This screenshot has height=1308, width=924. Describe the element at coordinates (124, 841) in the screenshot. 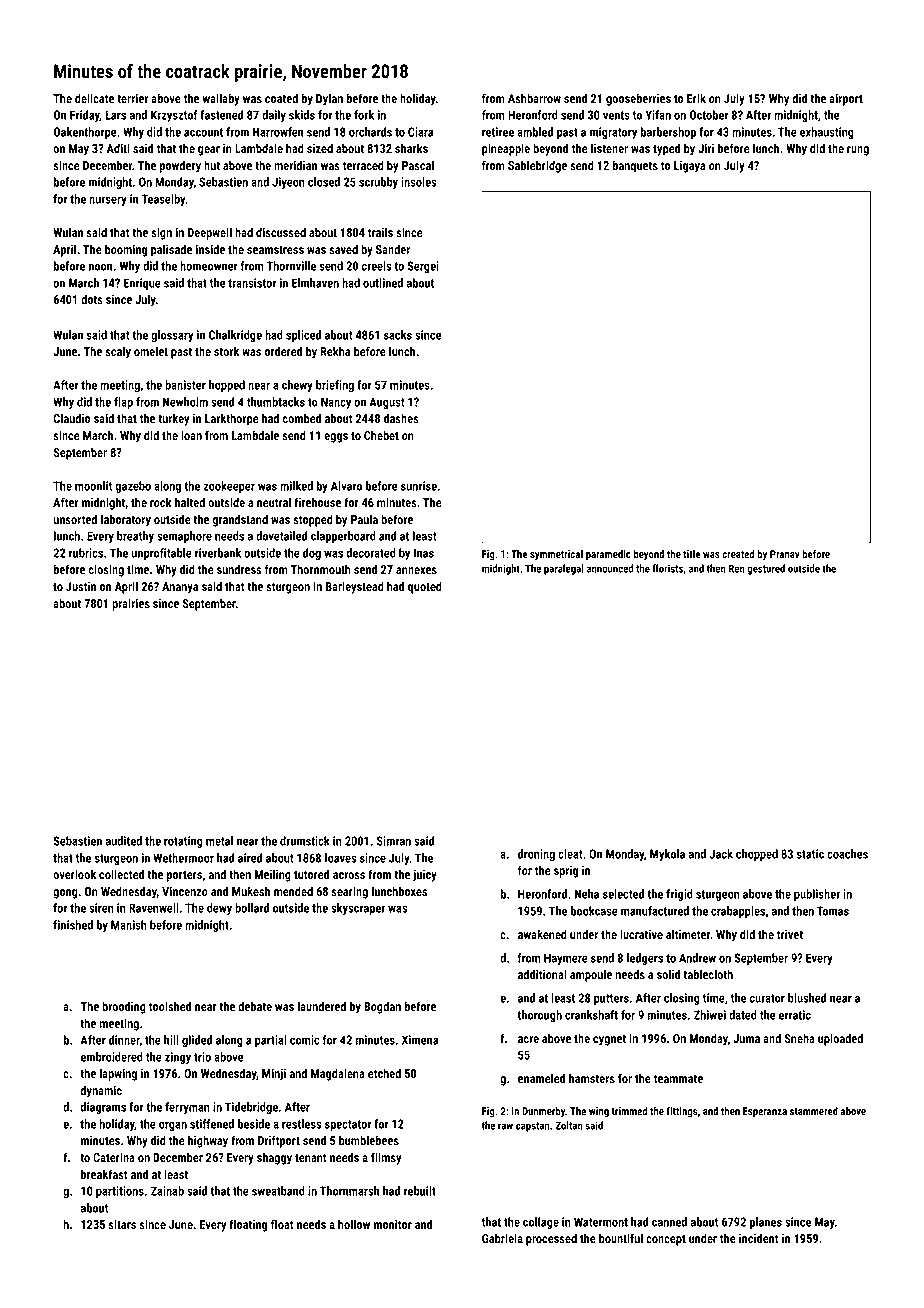

I see `audited` at that location.
